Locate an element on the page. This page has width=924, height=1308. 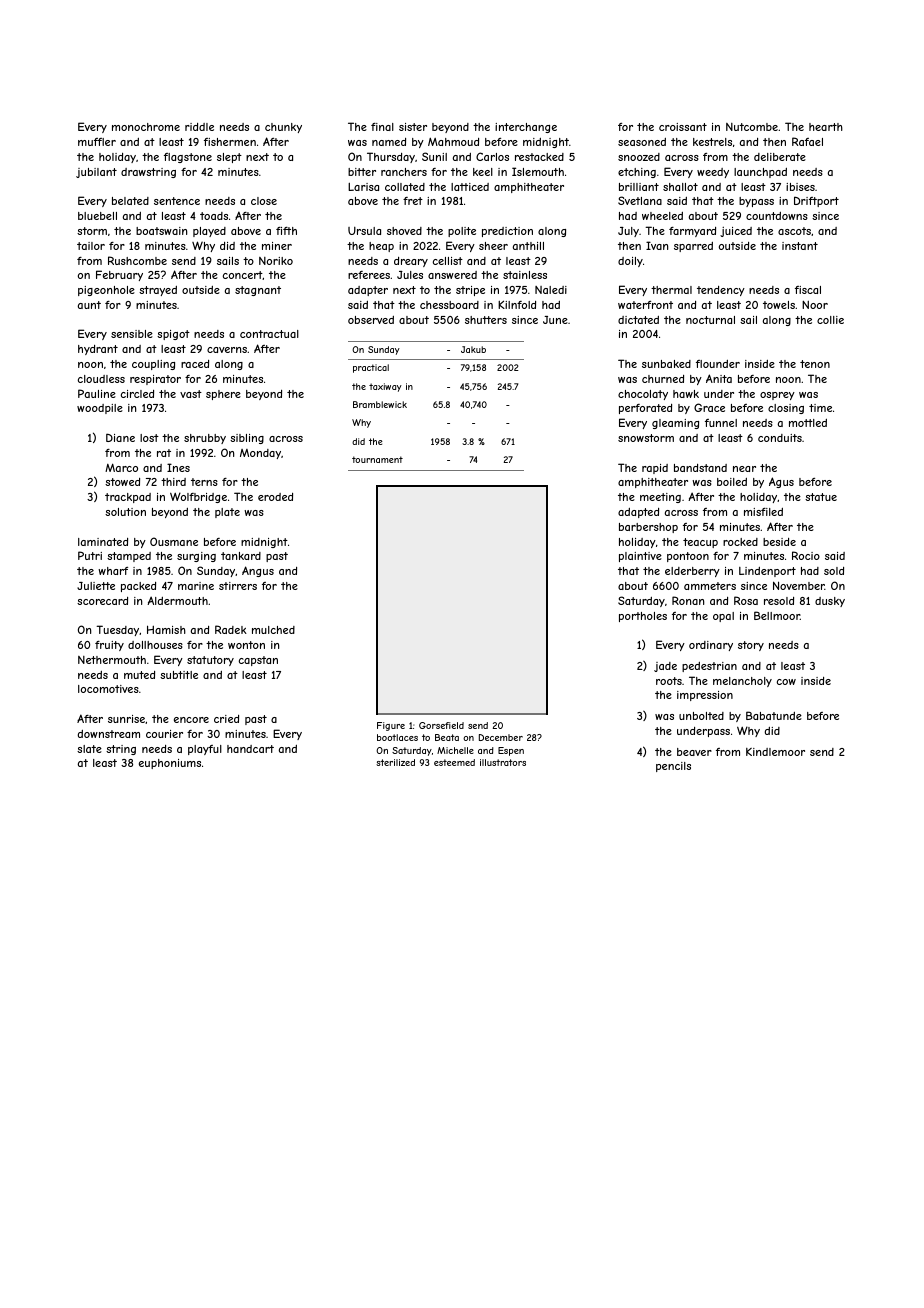
final is located at coordinates (382, 127).
